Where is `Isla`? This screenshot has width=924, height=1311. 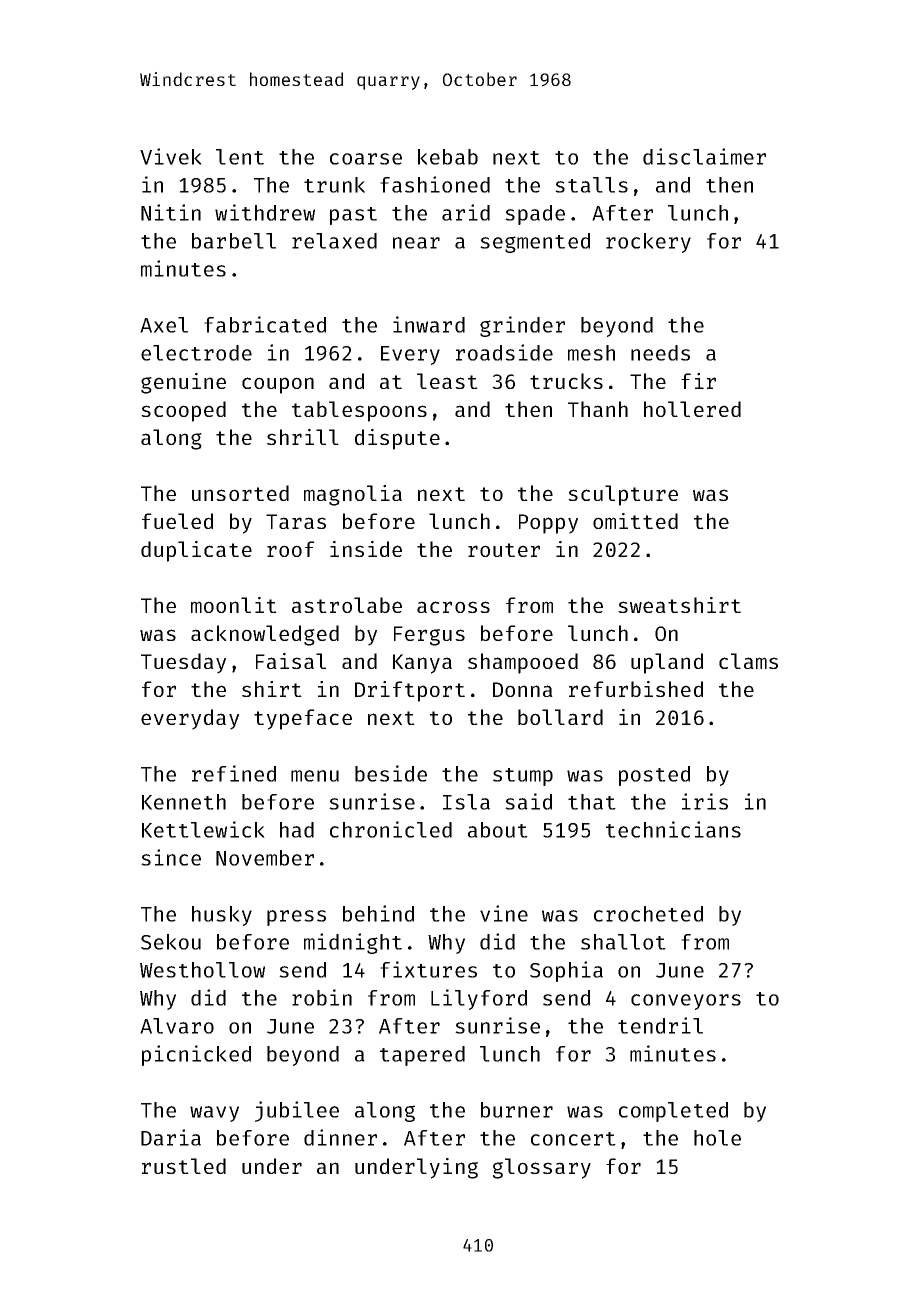
Isla is located at coordinates (466, 802).
